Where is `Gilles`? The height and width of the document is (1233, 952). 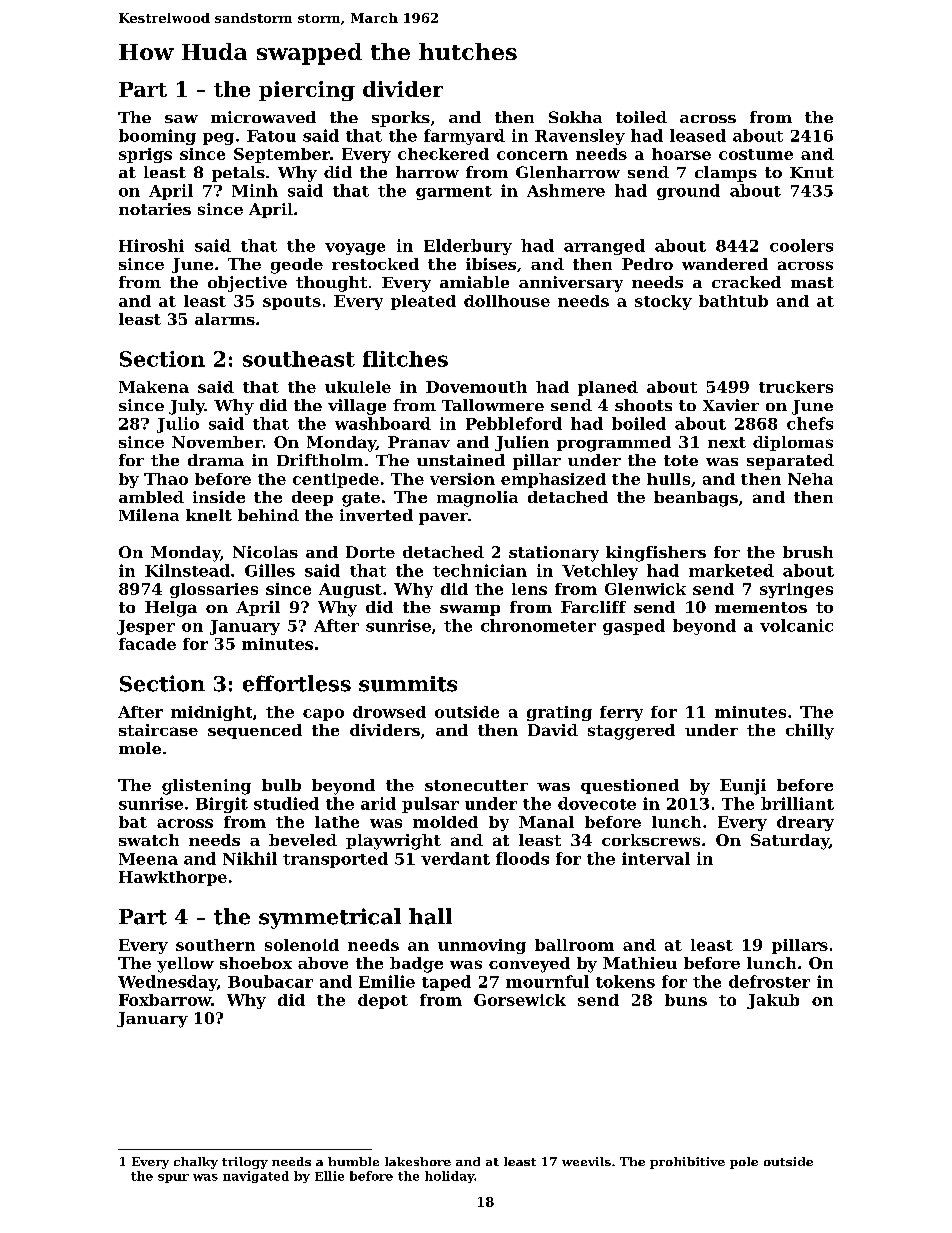
Gilles is located at coordinates (270, 570).
